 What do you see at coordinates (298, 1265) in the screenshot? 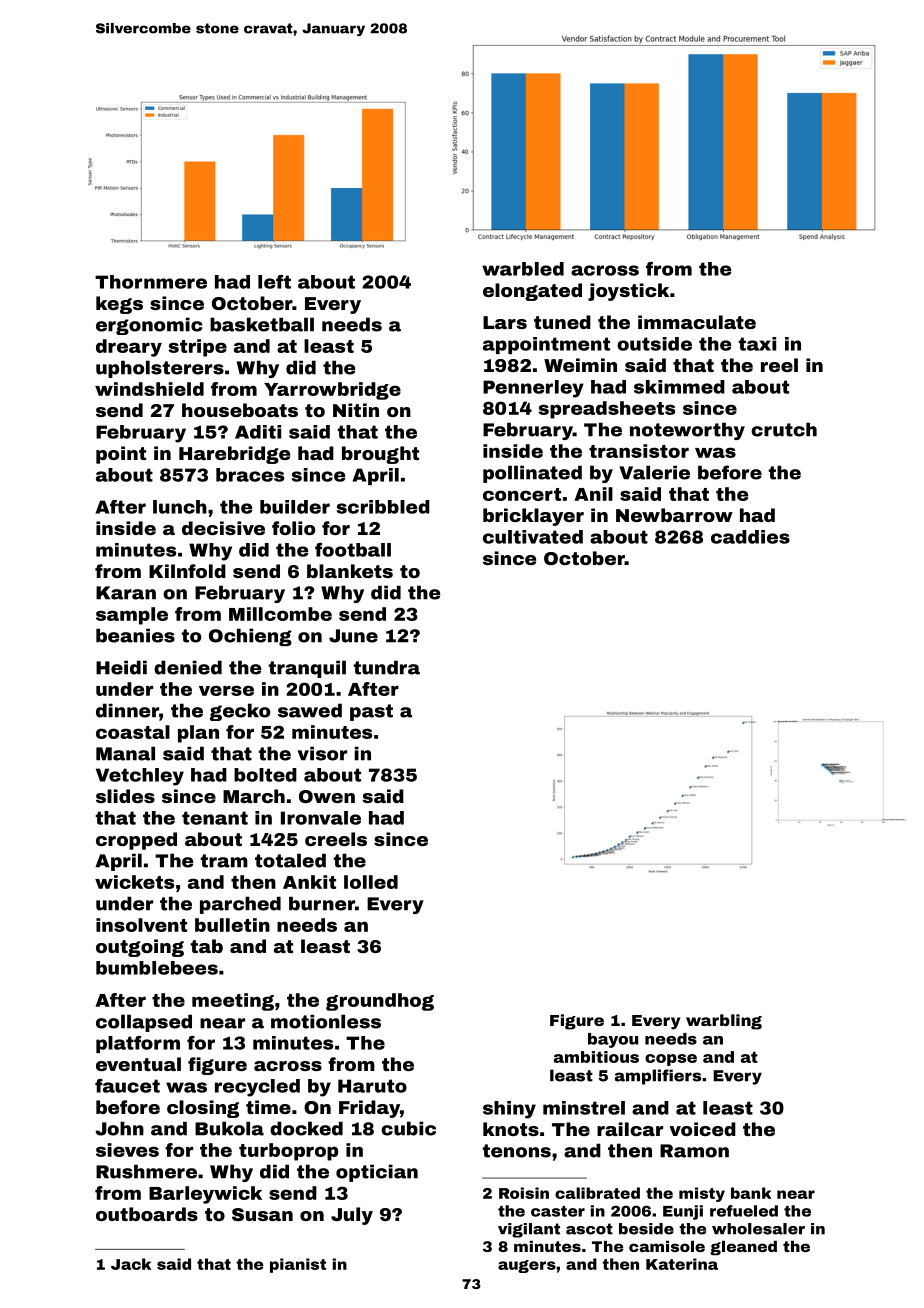
I see `pianist` at bounding box center [298, 1265].
